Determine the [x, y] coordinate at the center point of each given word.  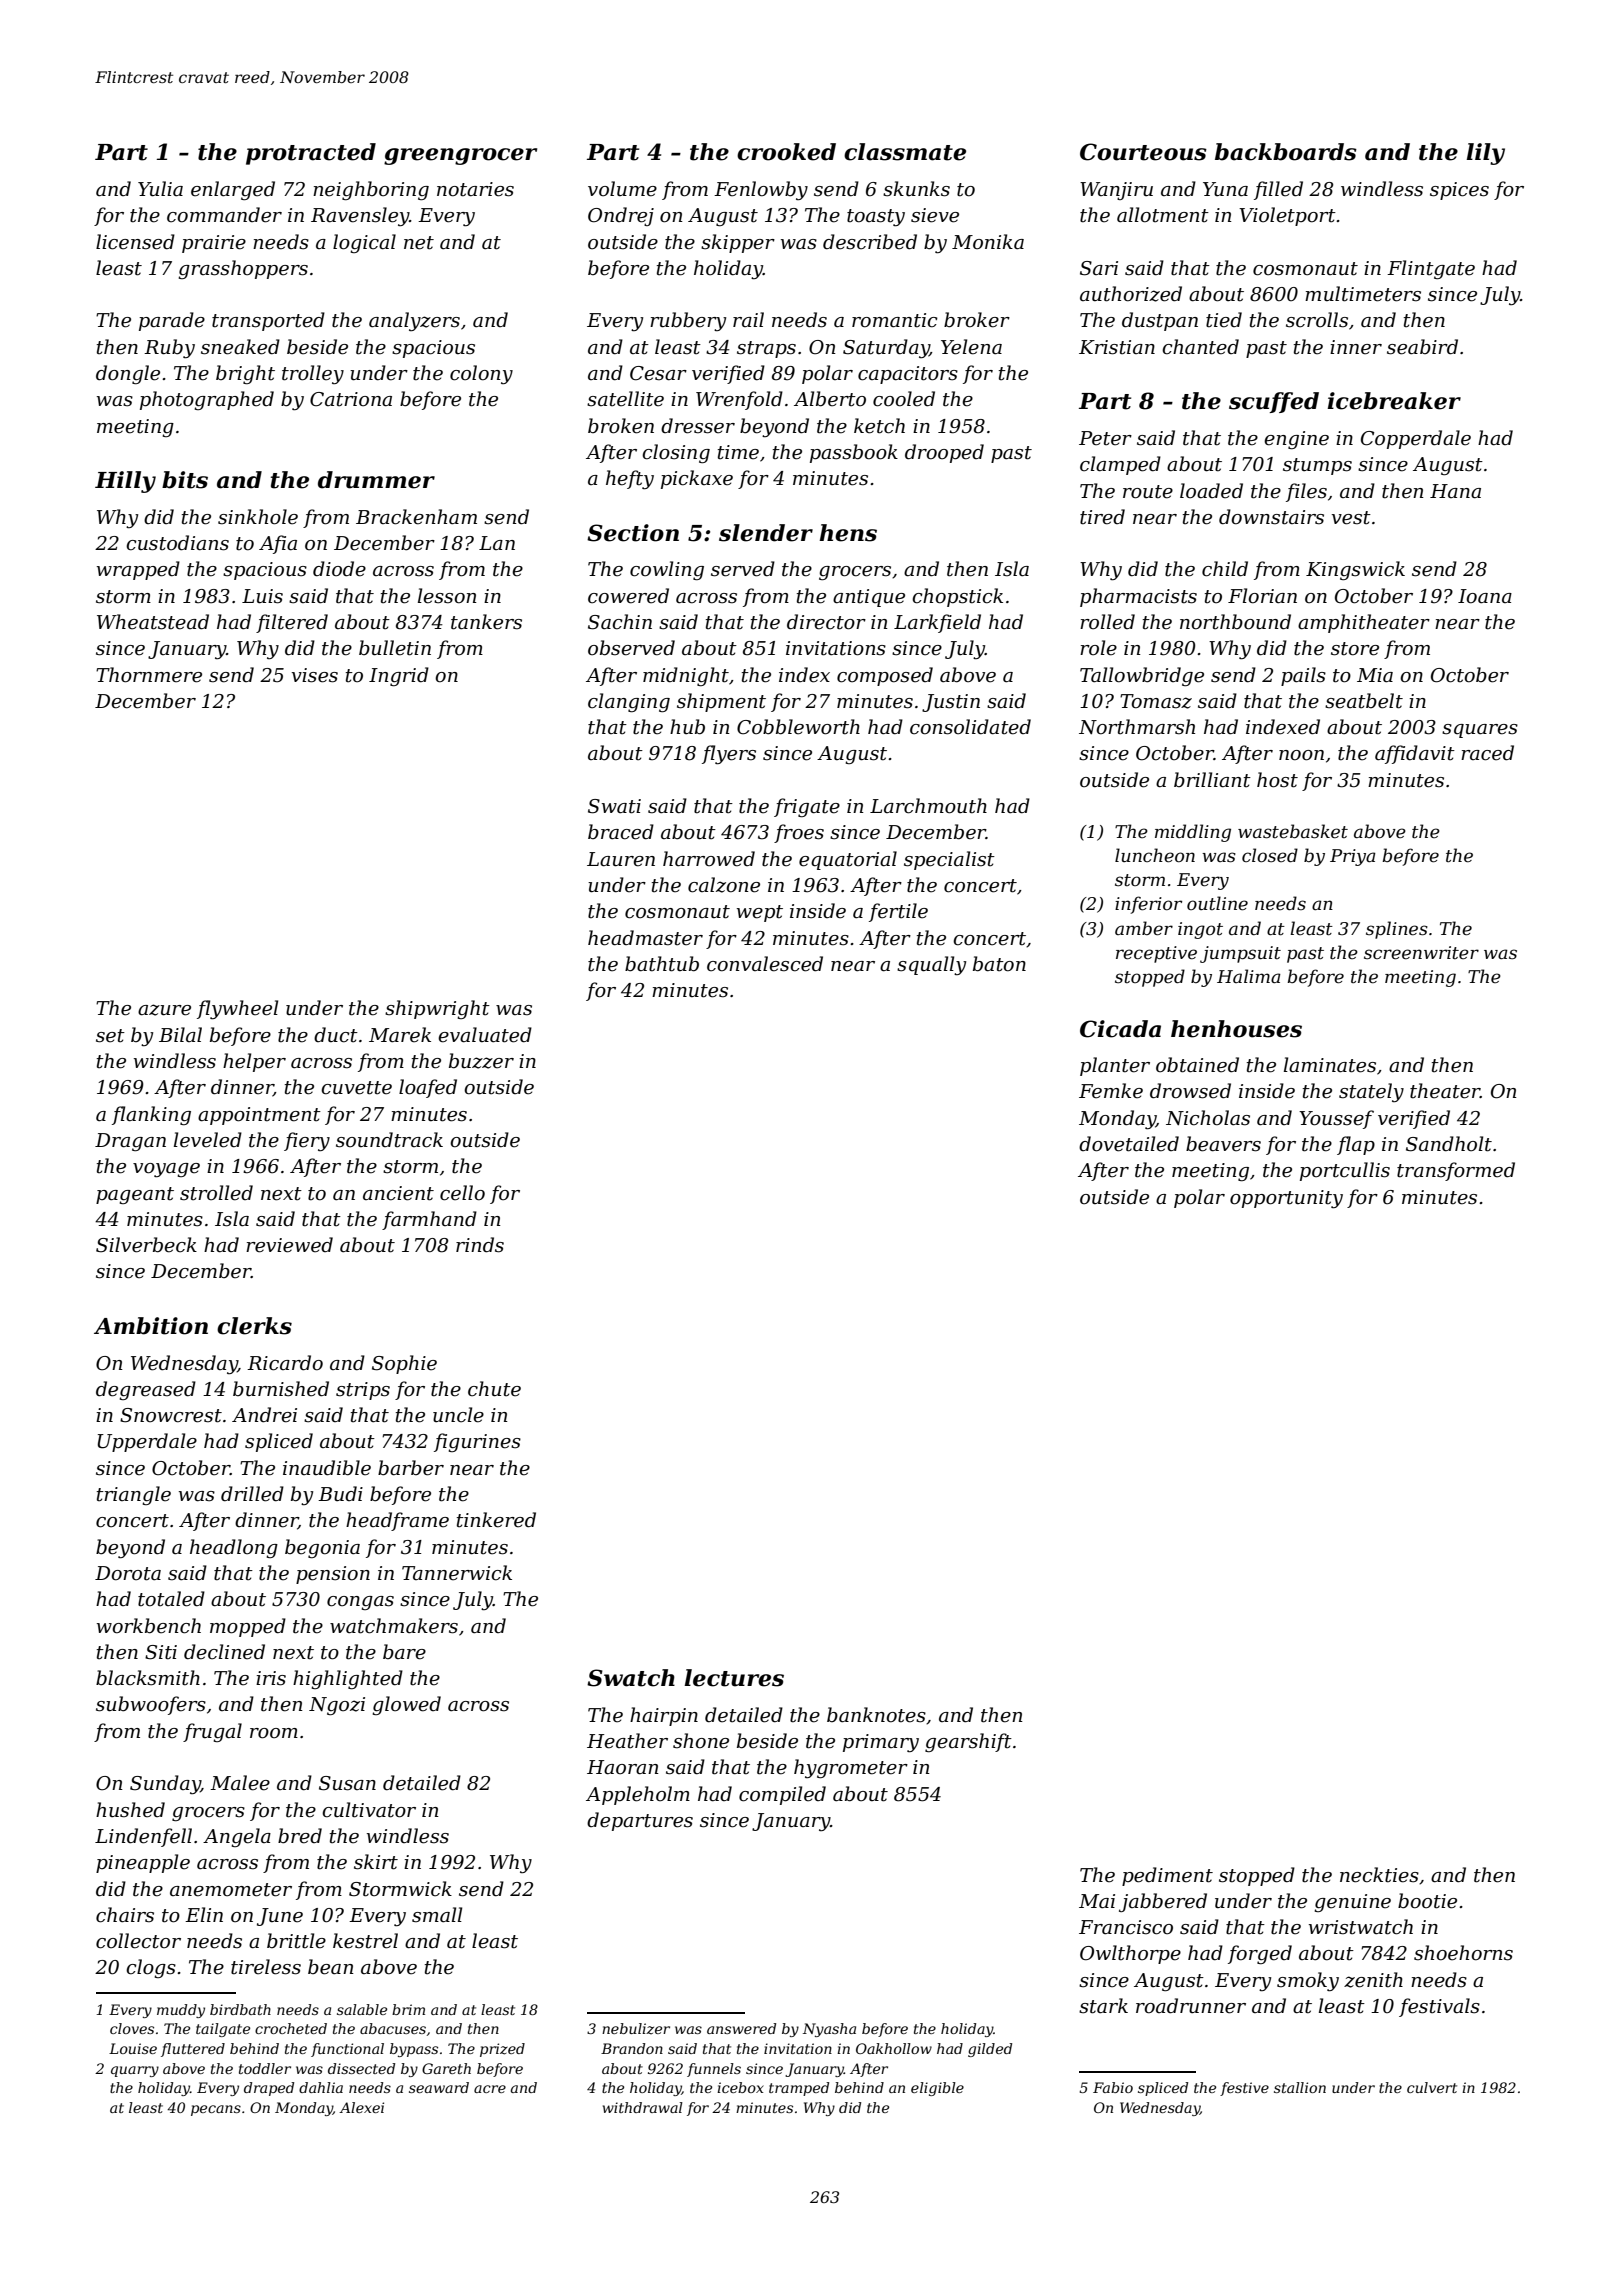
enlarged [233, 190]
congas [360, 1603]
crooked [786, 152]
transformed [1456, 1171]
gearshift [968, 1742]
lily [1485, 154]
